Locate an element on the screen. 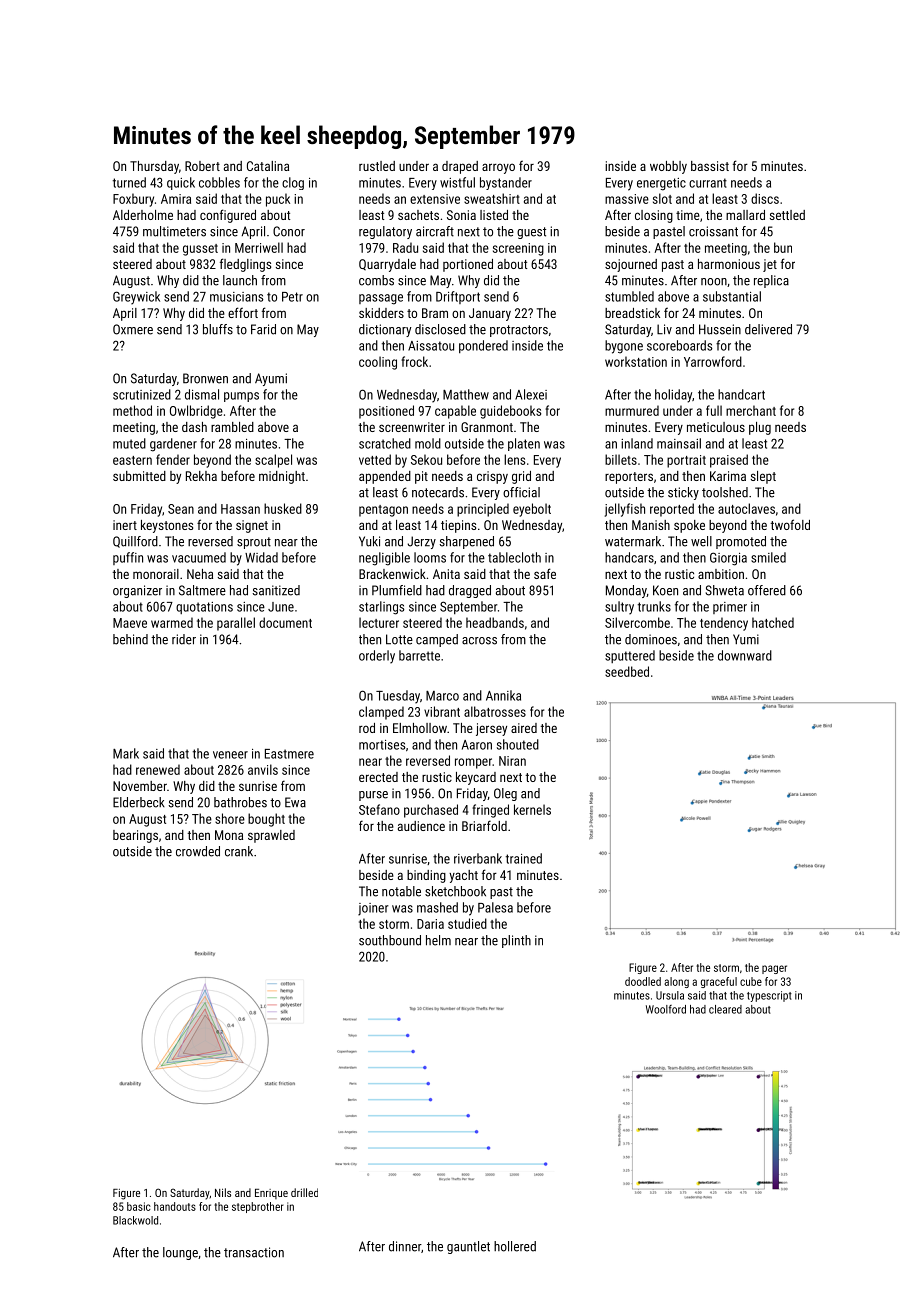  renewed is located at coordinates (158, 769).
